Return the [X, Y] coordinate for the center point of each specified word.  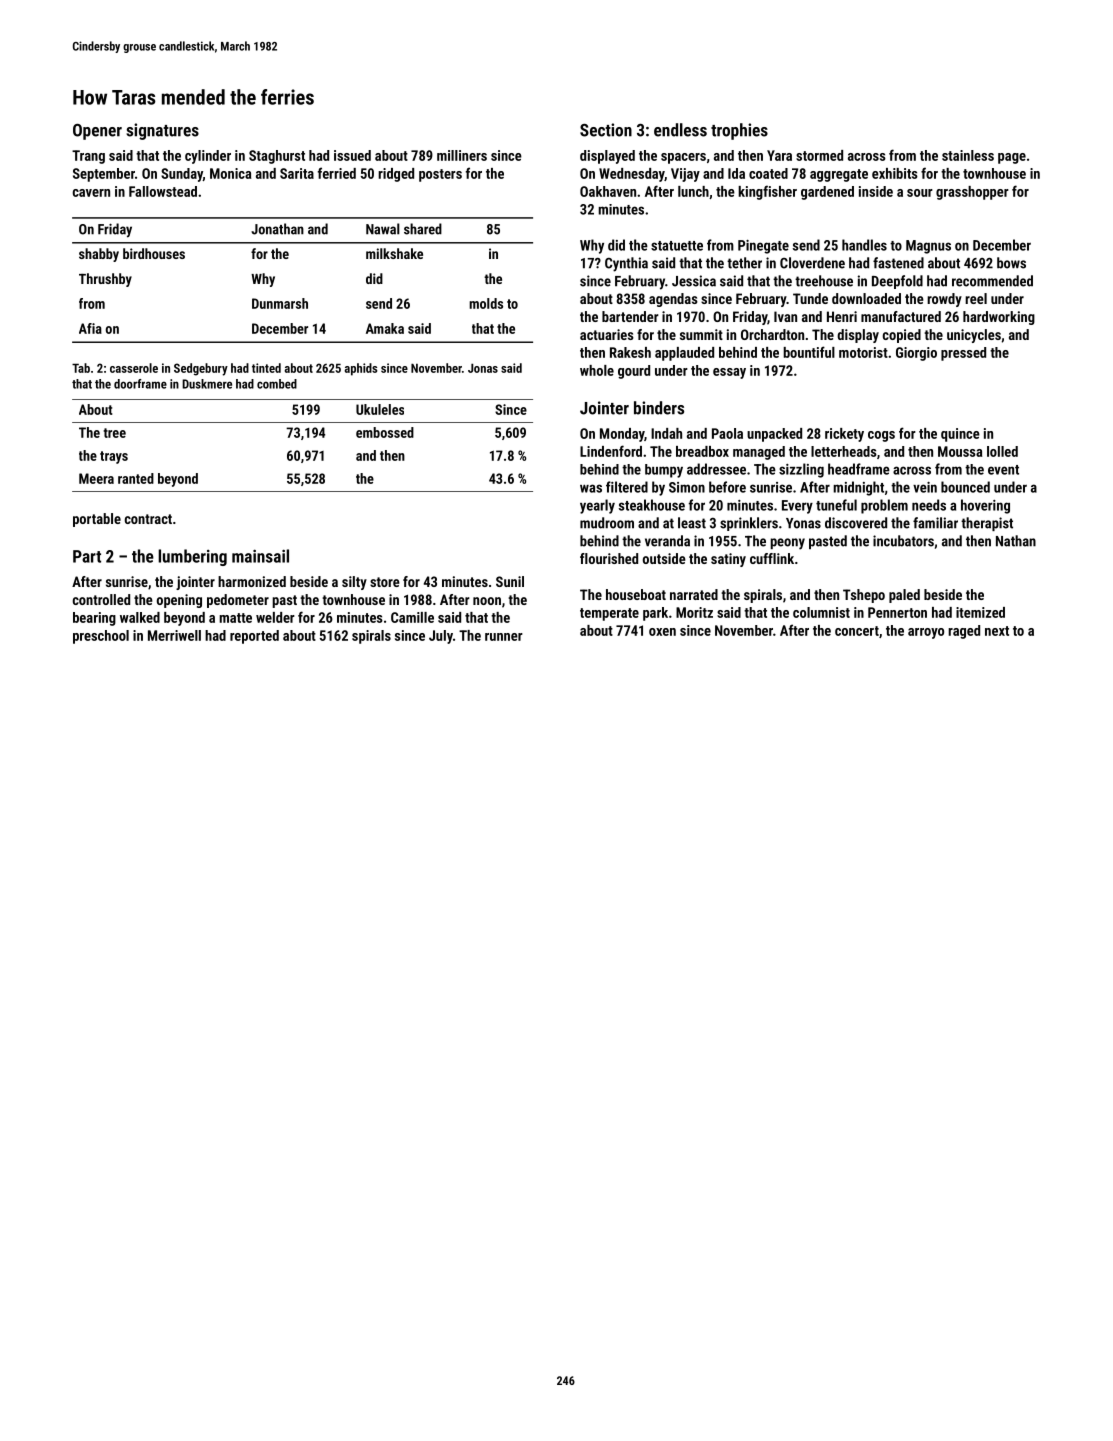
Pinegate [763, 247]
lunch [693, 191]
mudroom [607, 523]
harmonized [252, 581]
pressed [963, 354]
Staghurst [277, 157]
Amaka [385, 328]
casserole [134, 368]
